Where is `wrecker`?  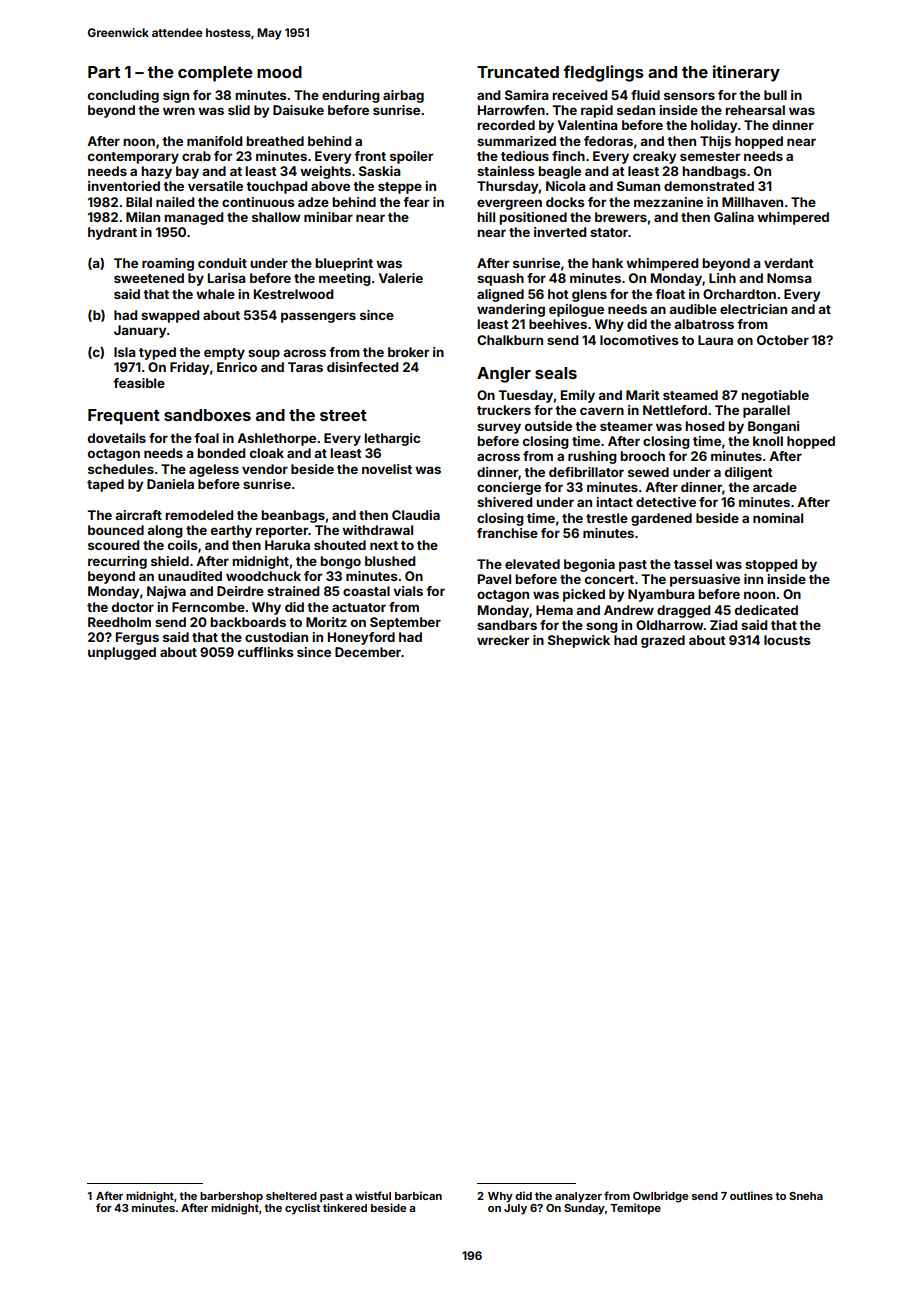 wrecker is located at coordinates (503, 640).
